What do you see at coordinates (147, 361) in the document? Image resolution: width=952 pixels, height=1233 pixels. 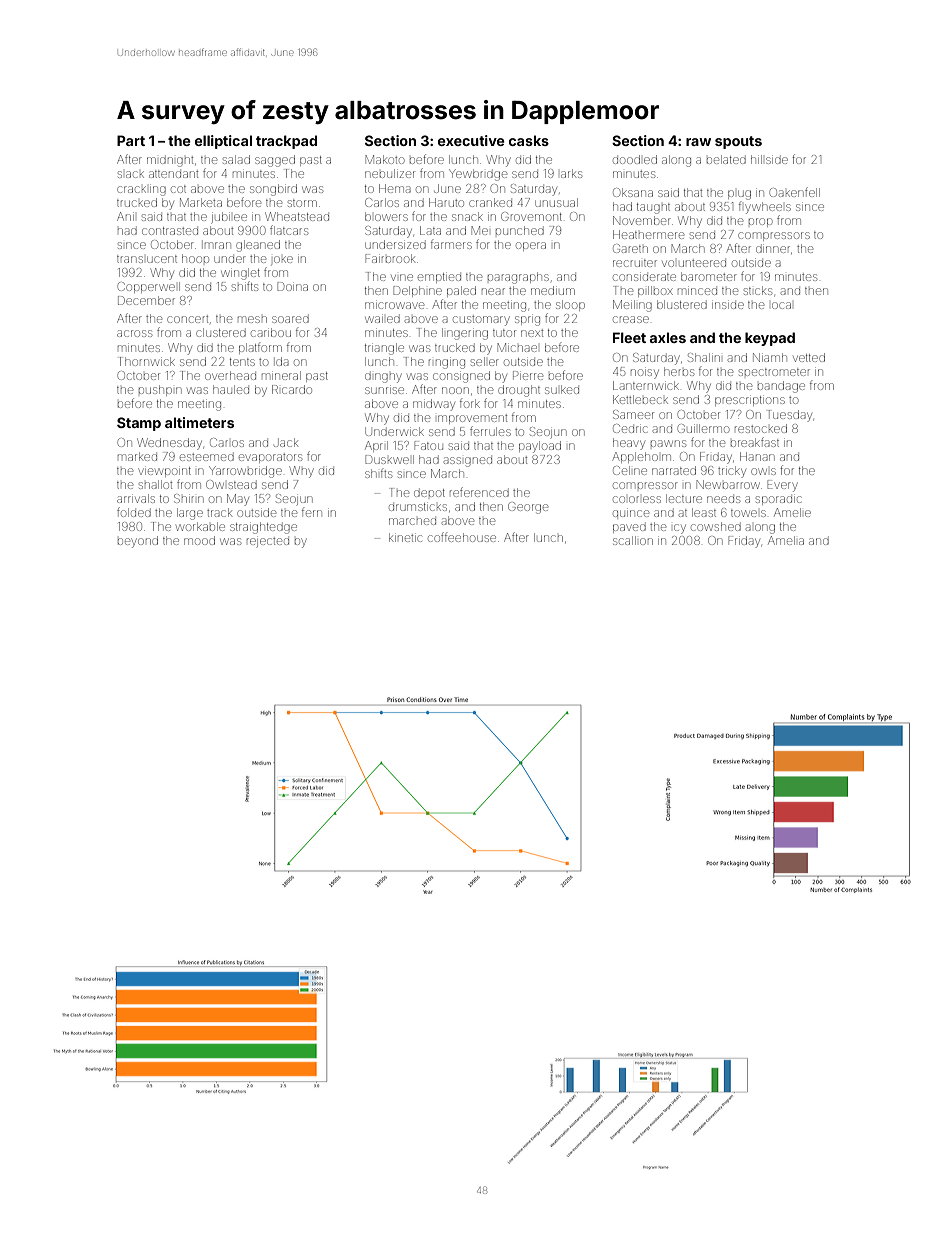 I see `Thornwick` at bounding box center [147, 361].
